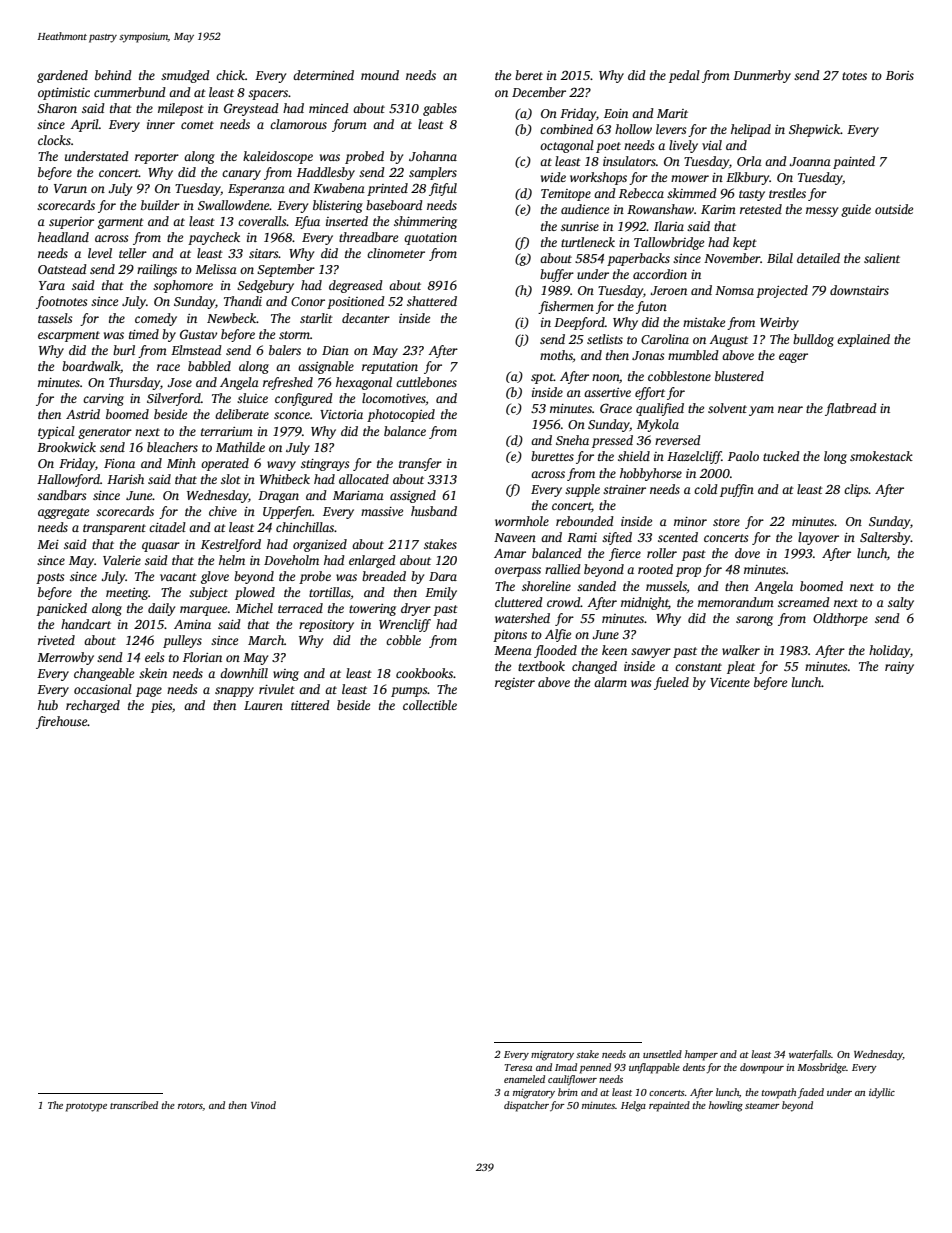 The height and width of the image is (1233, 952). Describe the element at coordinates (154, 657) in the image. I see `eels` at that location.
